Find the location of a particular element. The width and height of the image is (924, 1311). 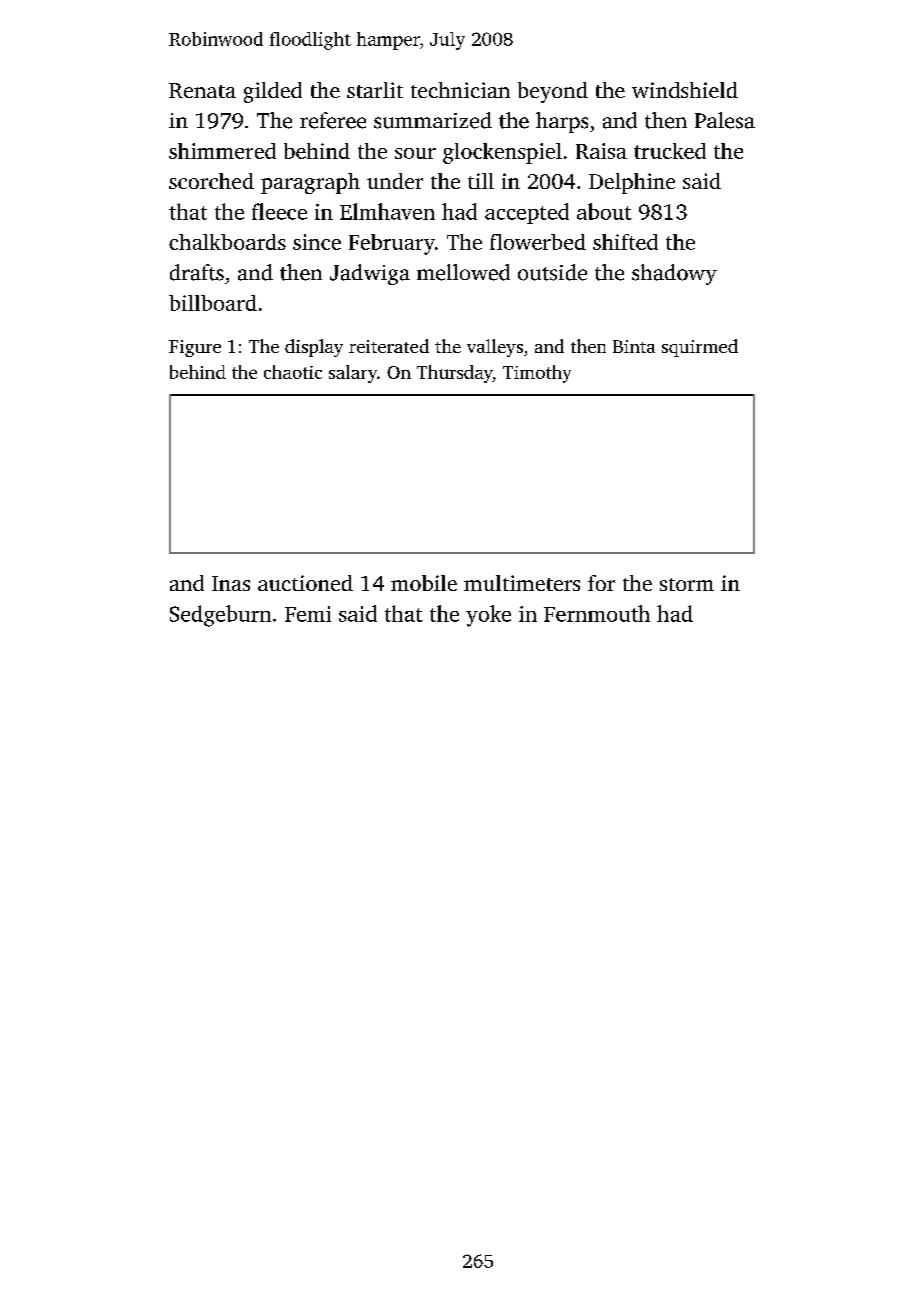

multimeters is located at coordinates (522, 583).
